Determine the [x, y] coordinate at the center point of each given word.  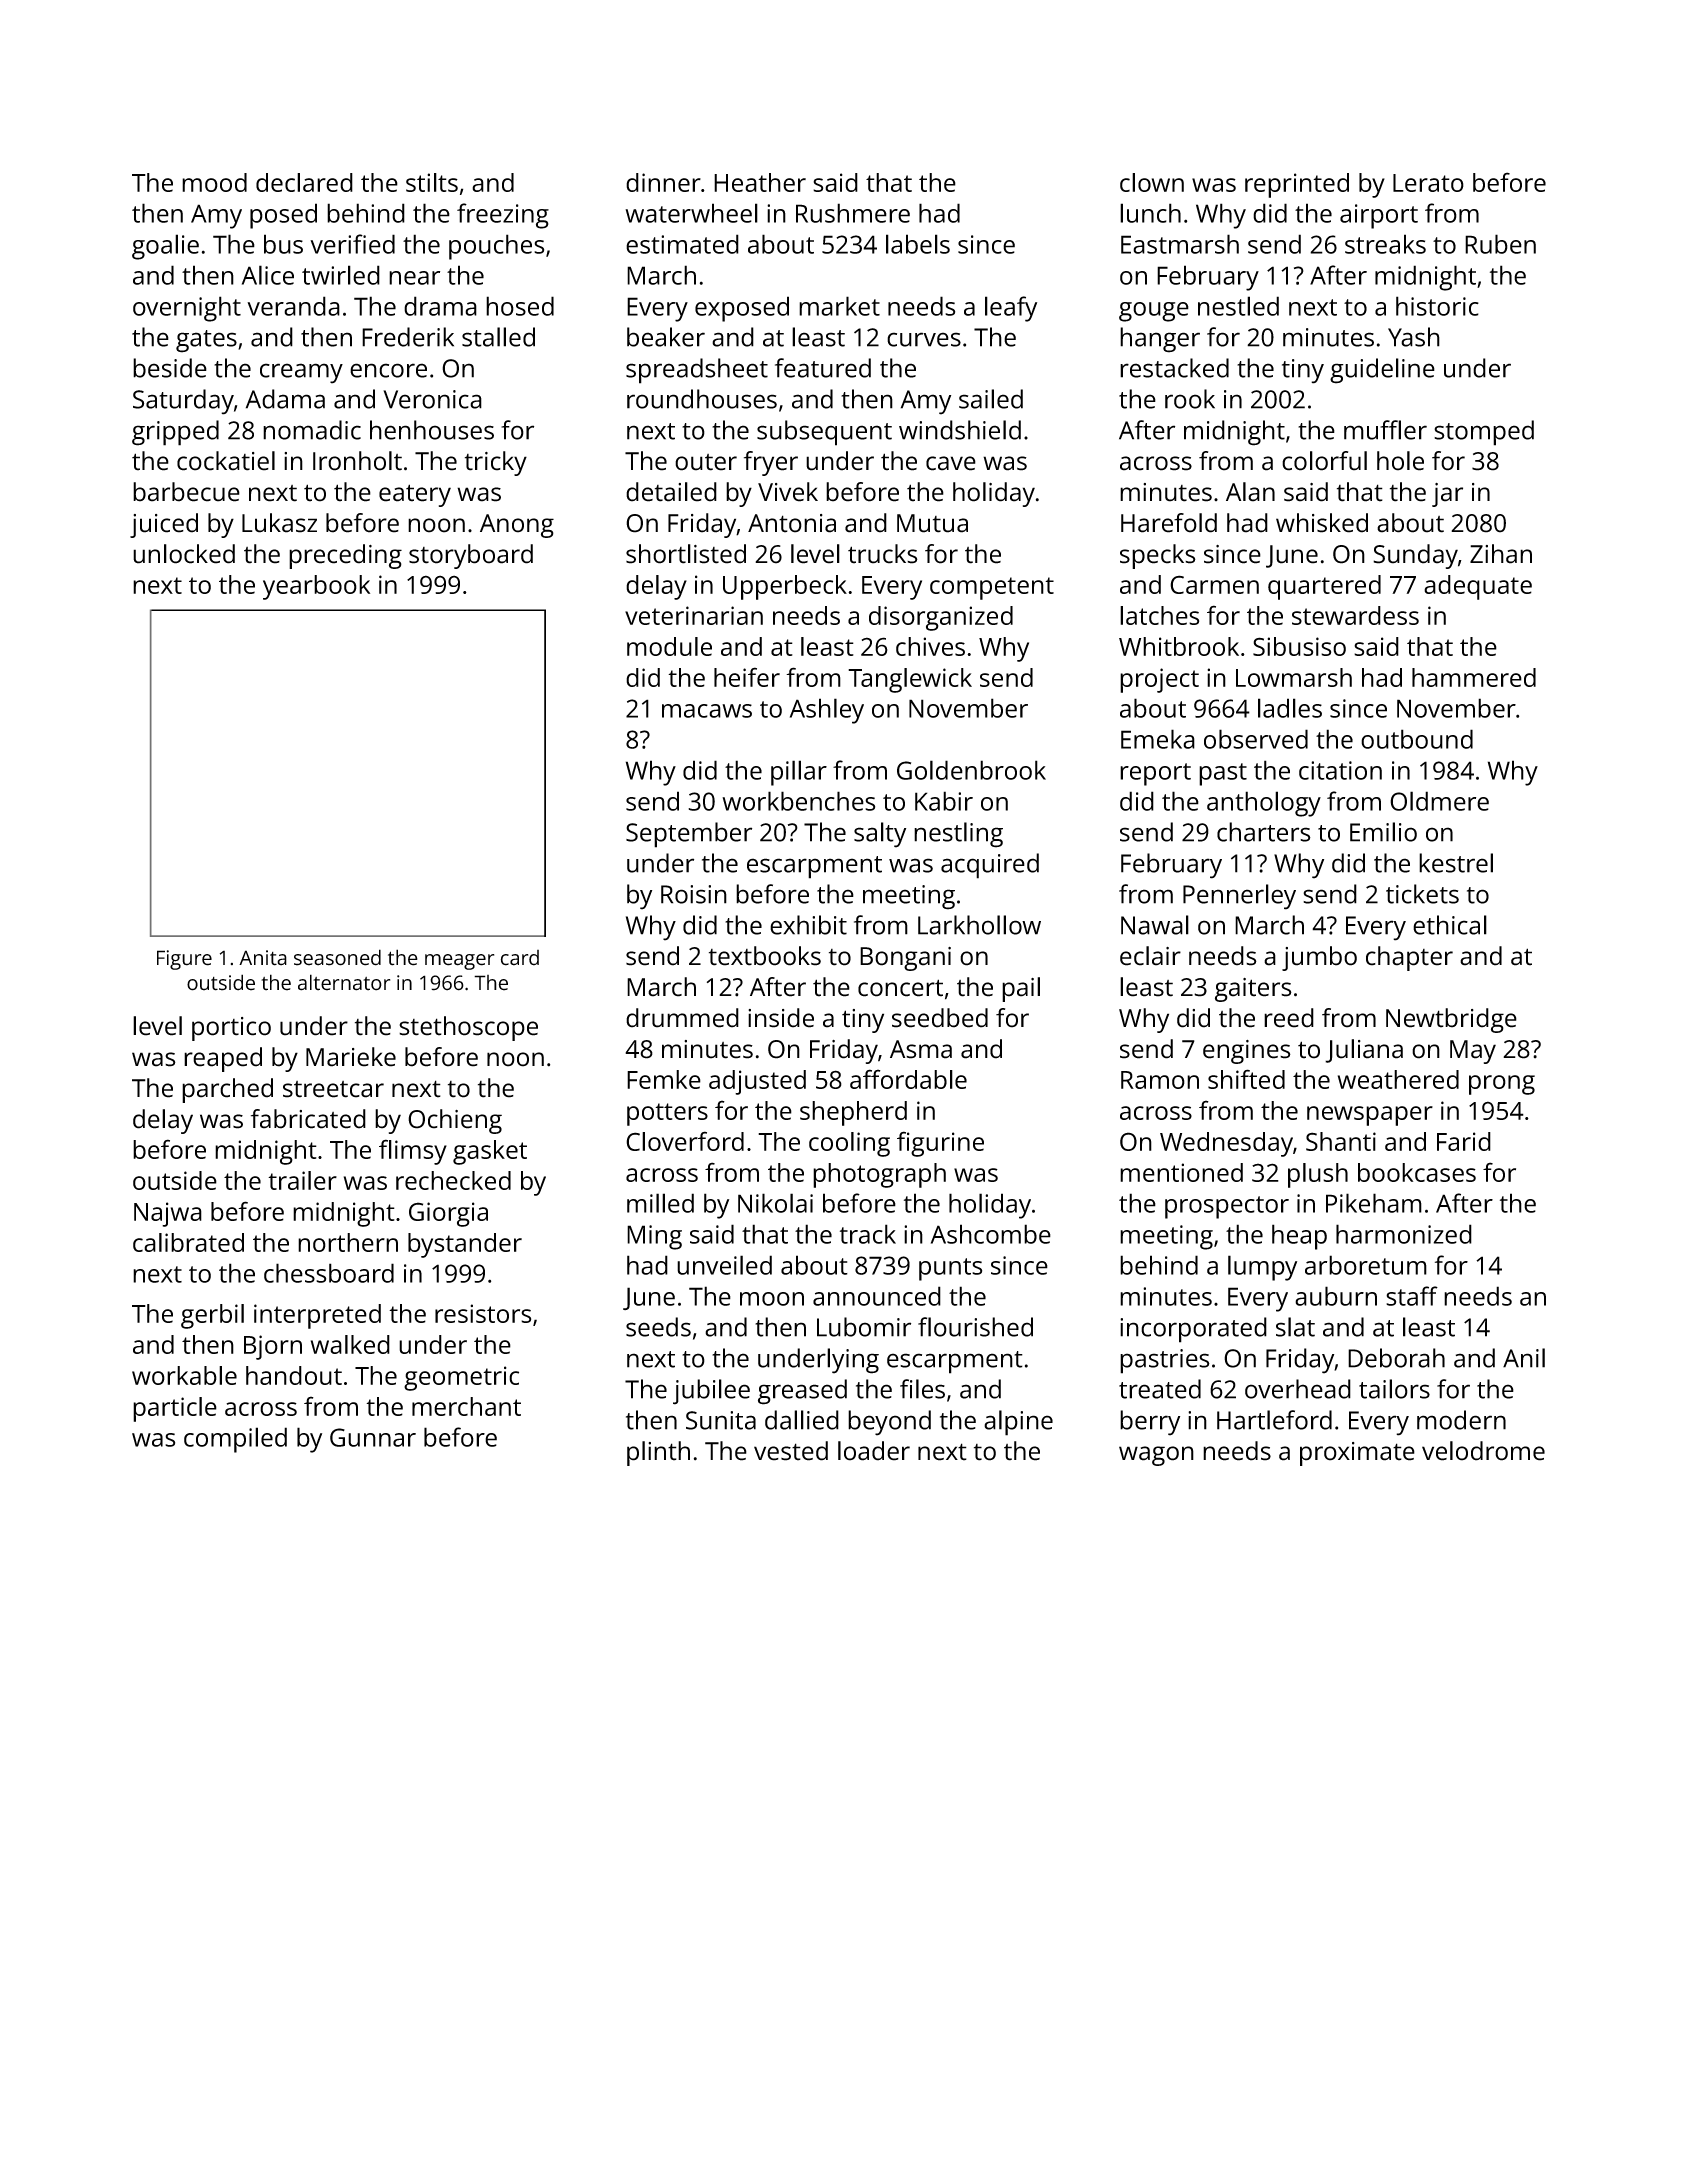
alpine [1018, 1423]
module [669, 646]
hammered [1474, 677]
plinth [658, 1453]
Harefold [1169, 523]
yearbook [316, 587]
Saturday [183, 402]
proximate [1357, 1454]
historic [1437, 306]
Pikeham [1374, 1203]
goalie [165, 247]
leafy [1011, 309]
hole [1400, 461]
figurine [940, 1144]
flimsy [413, 1152]
